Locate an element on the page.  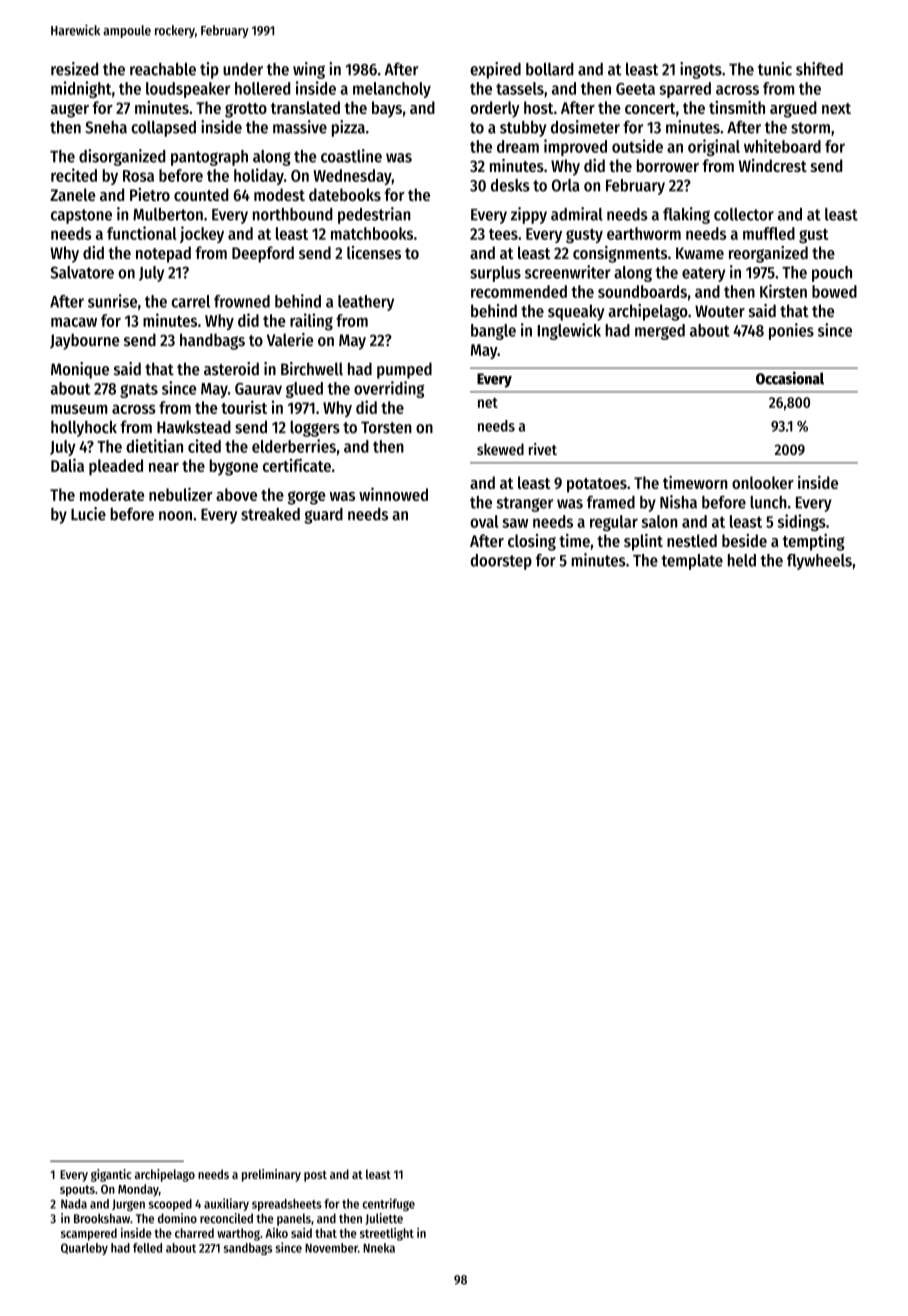
expired is located at coordinates (495, 70).
